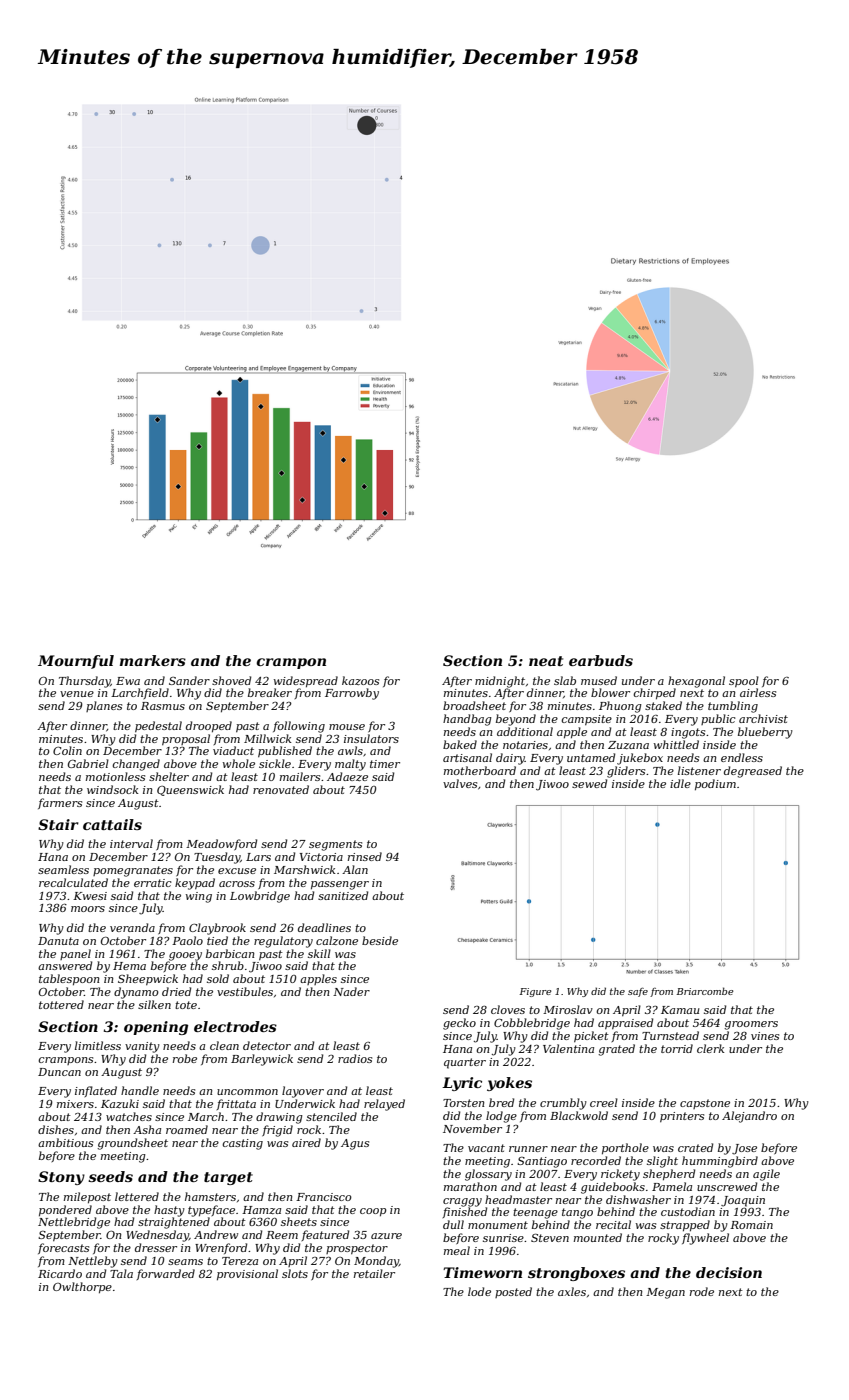 This screenshot has width=849, height=1400. What do you see at coordinates (680, 783) in the screenshot?
I see `idle` at bounding box center [680, 783].
